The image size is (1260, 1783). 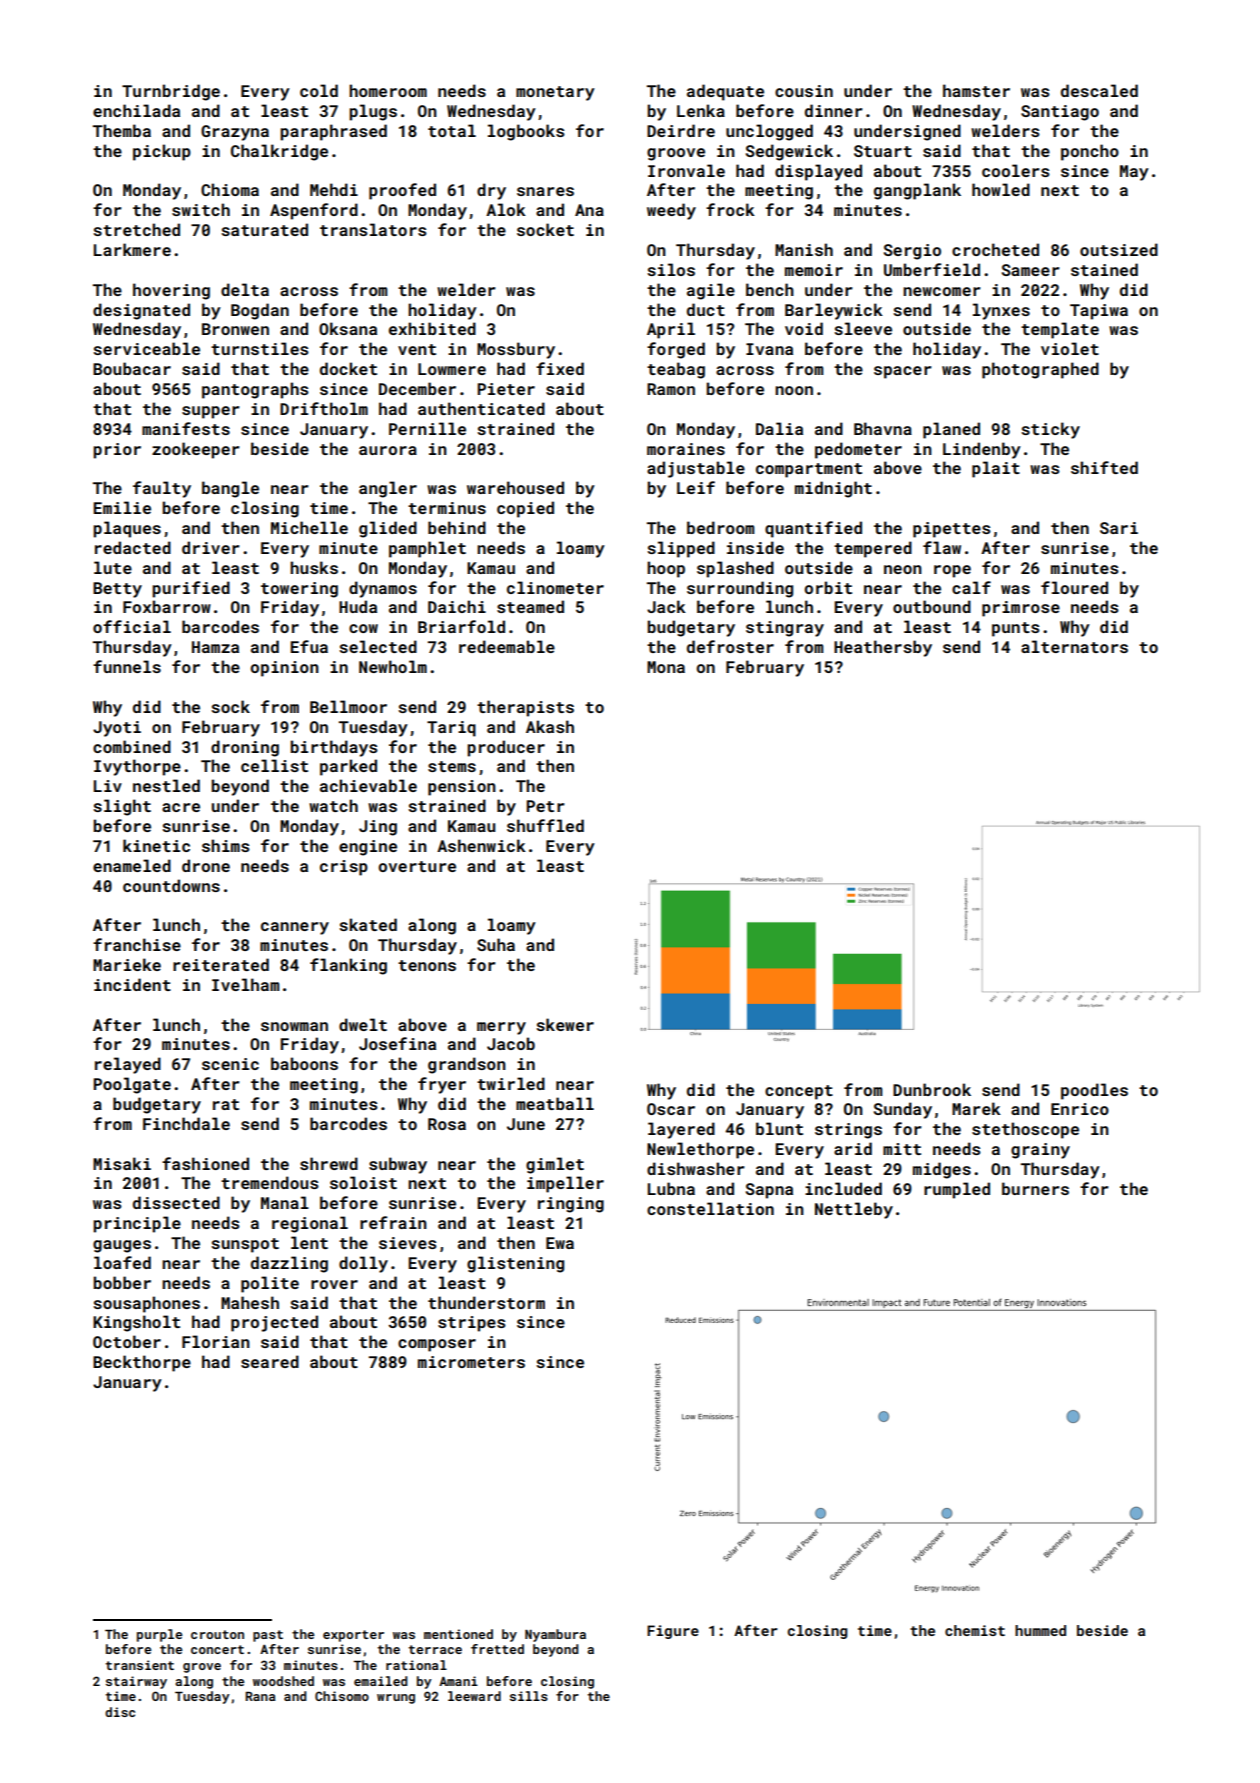 I want to click on rumpled, so click(x=957, y=1190).
